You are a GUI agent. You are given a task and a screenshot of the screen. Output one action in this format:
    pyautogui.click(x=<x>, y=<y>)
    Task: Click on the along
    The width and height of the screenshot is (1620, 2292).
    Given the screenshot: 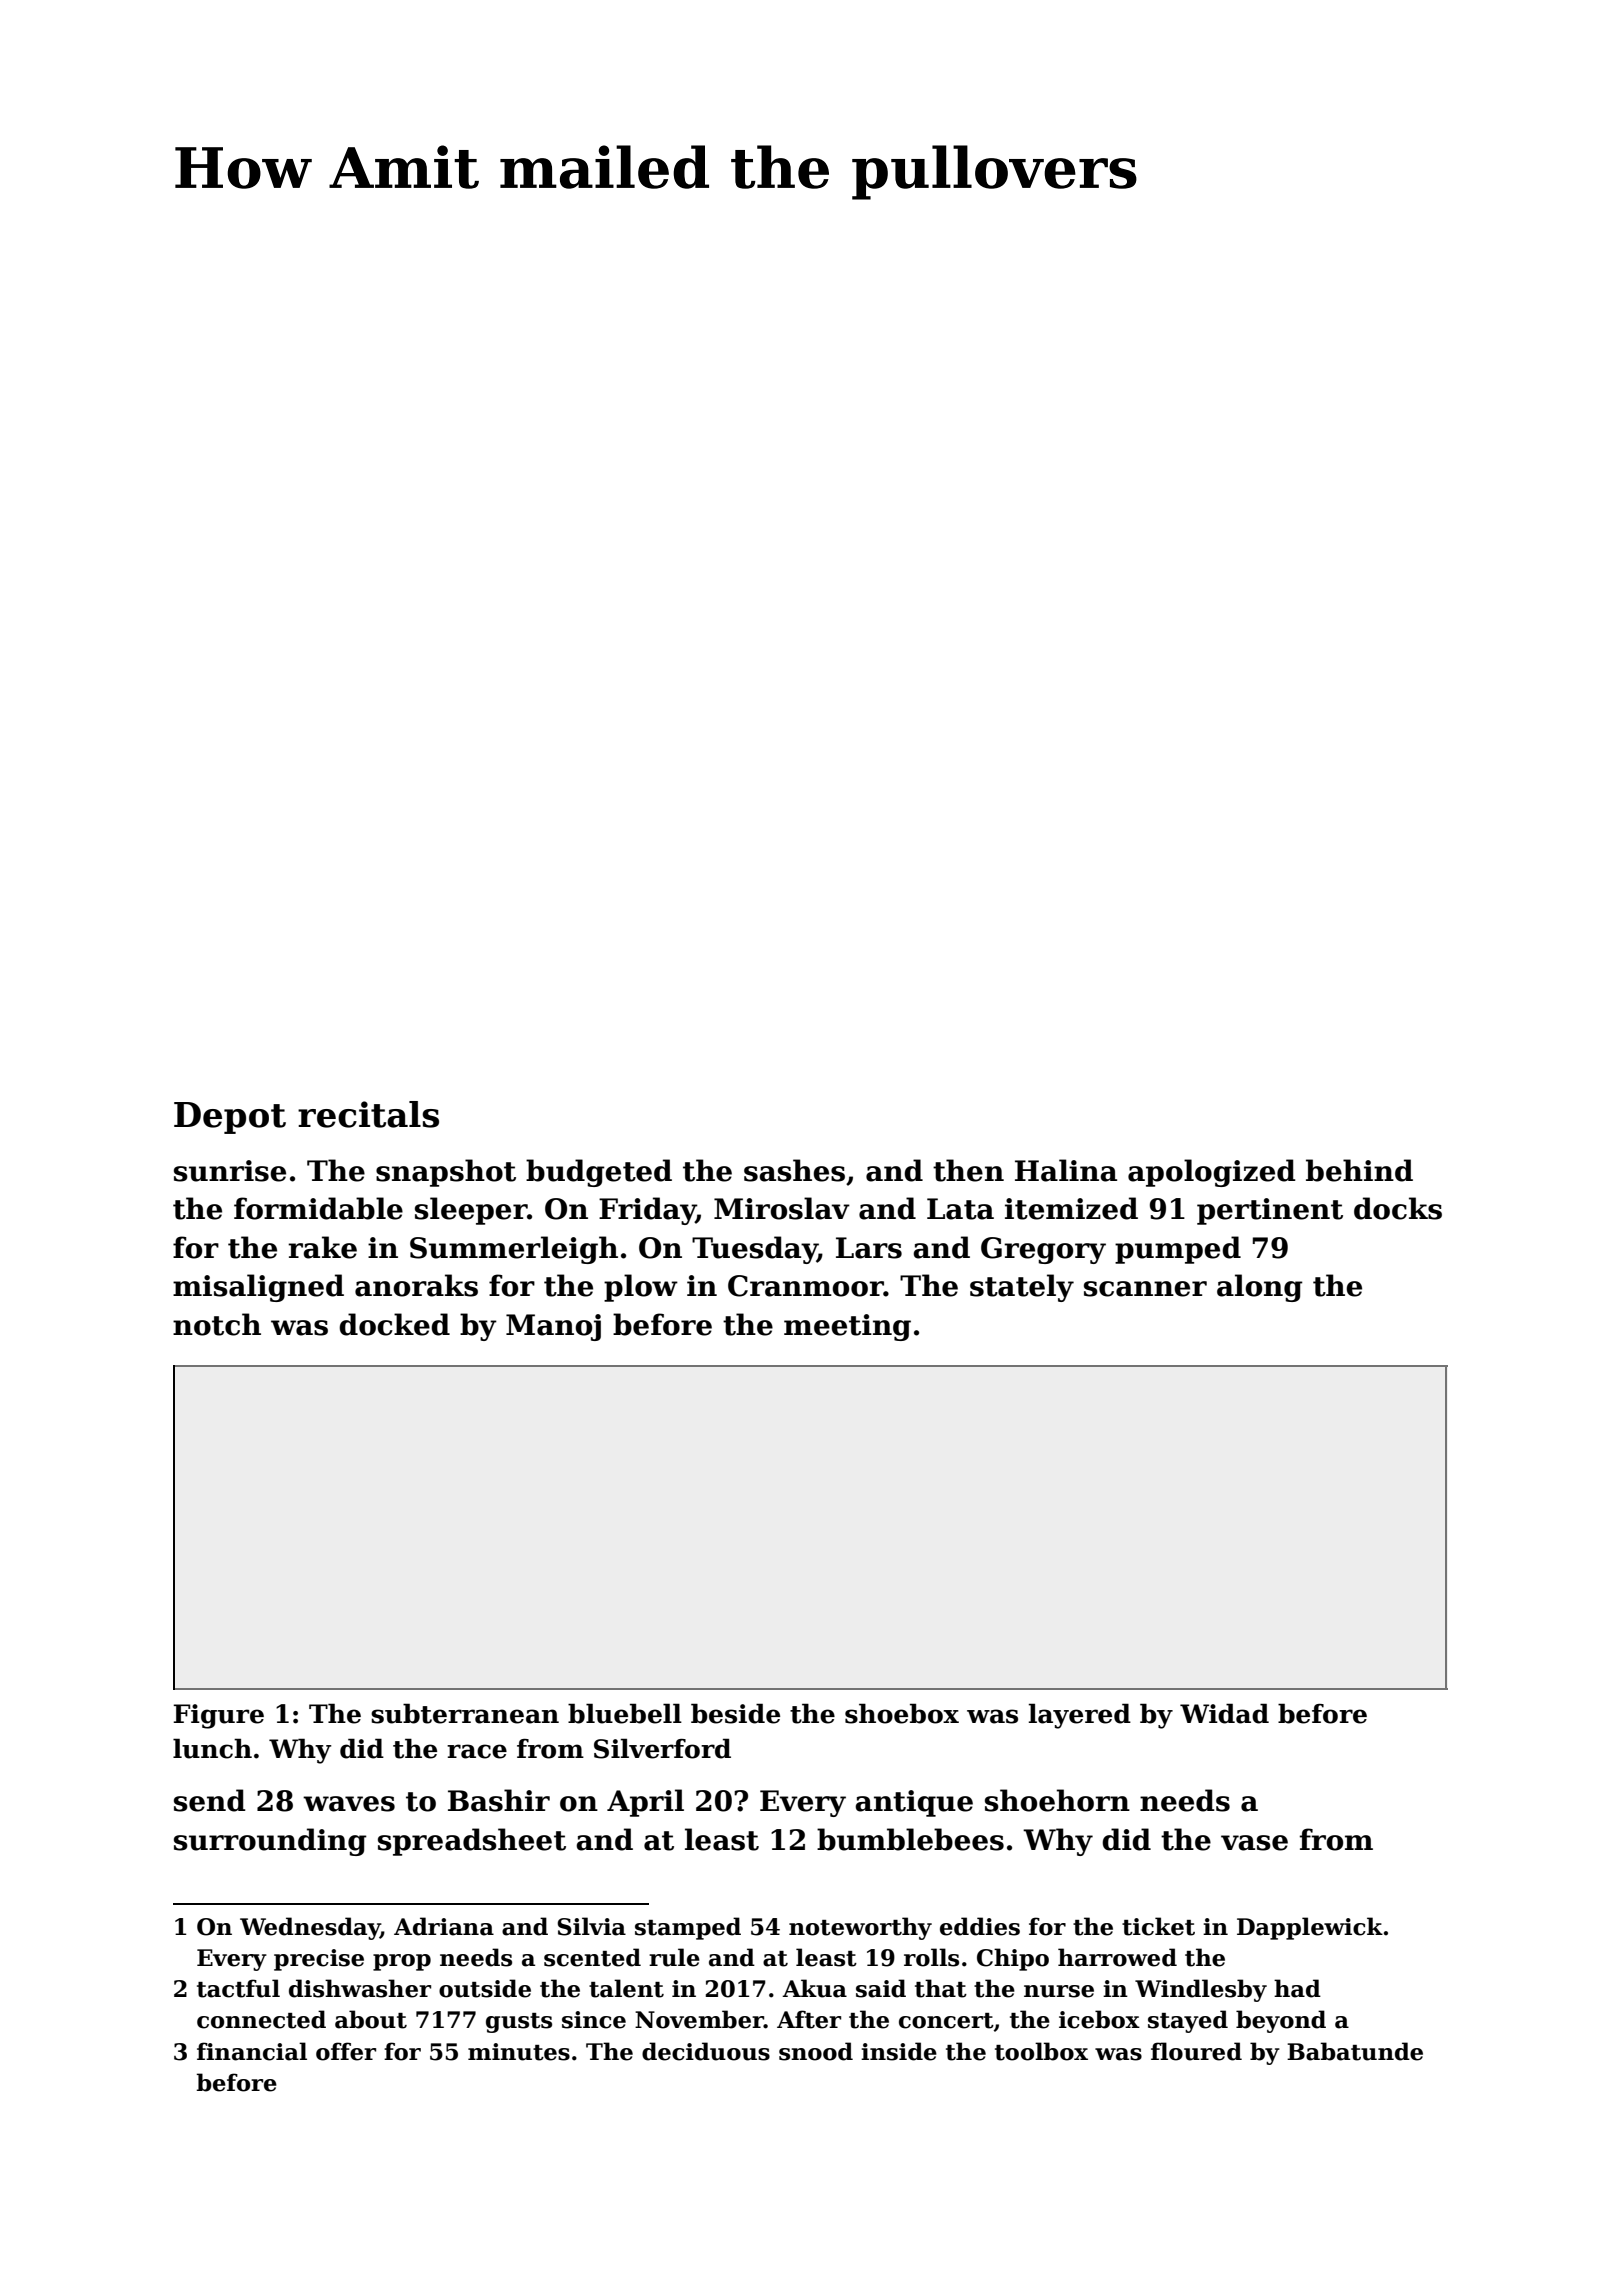 What is the action you would take?
    pyautogui.click(x=1260, y=1288)
